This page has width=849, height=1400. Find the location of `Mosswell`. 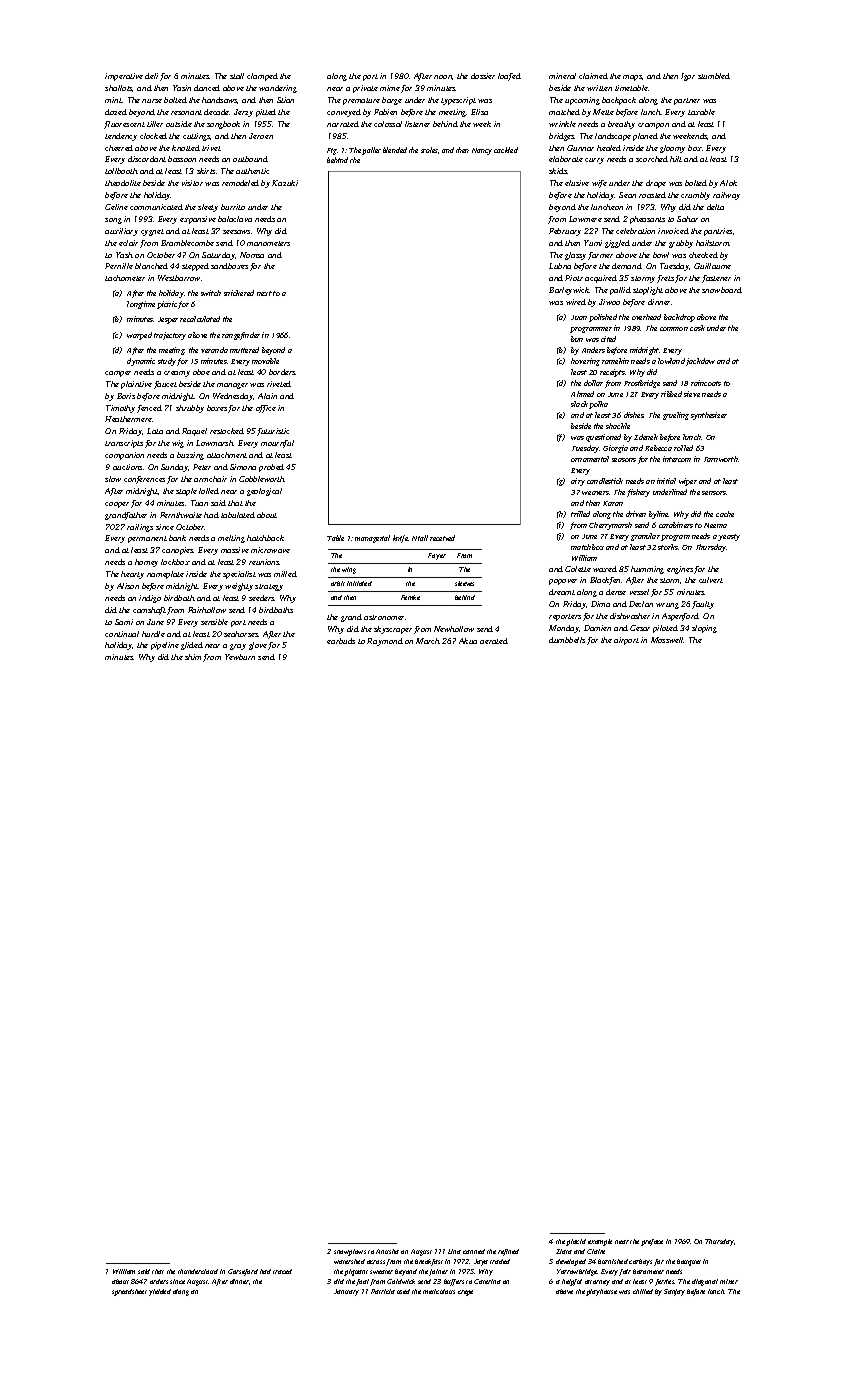

Mosswell is located at coordinates (667, 640).
